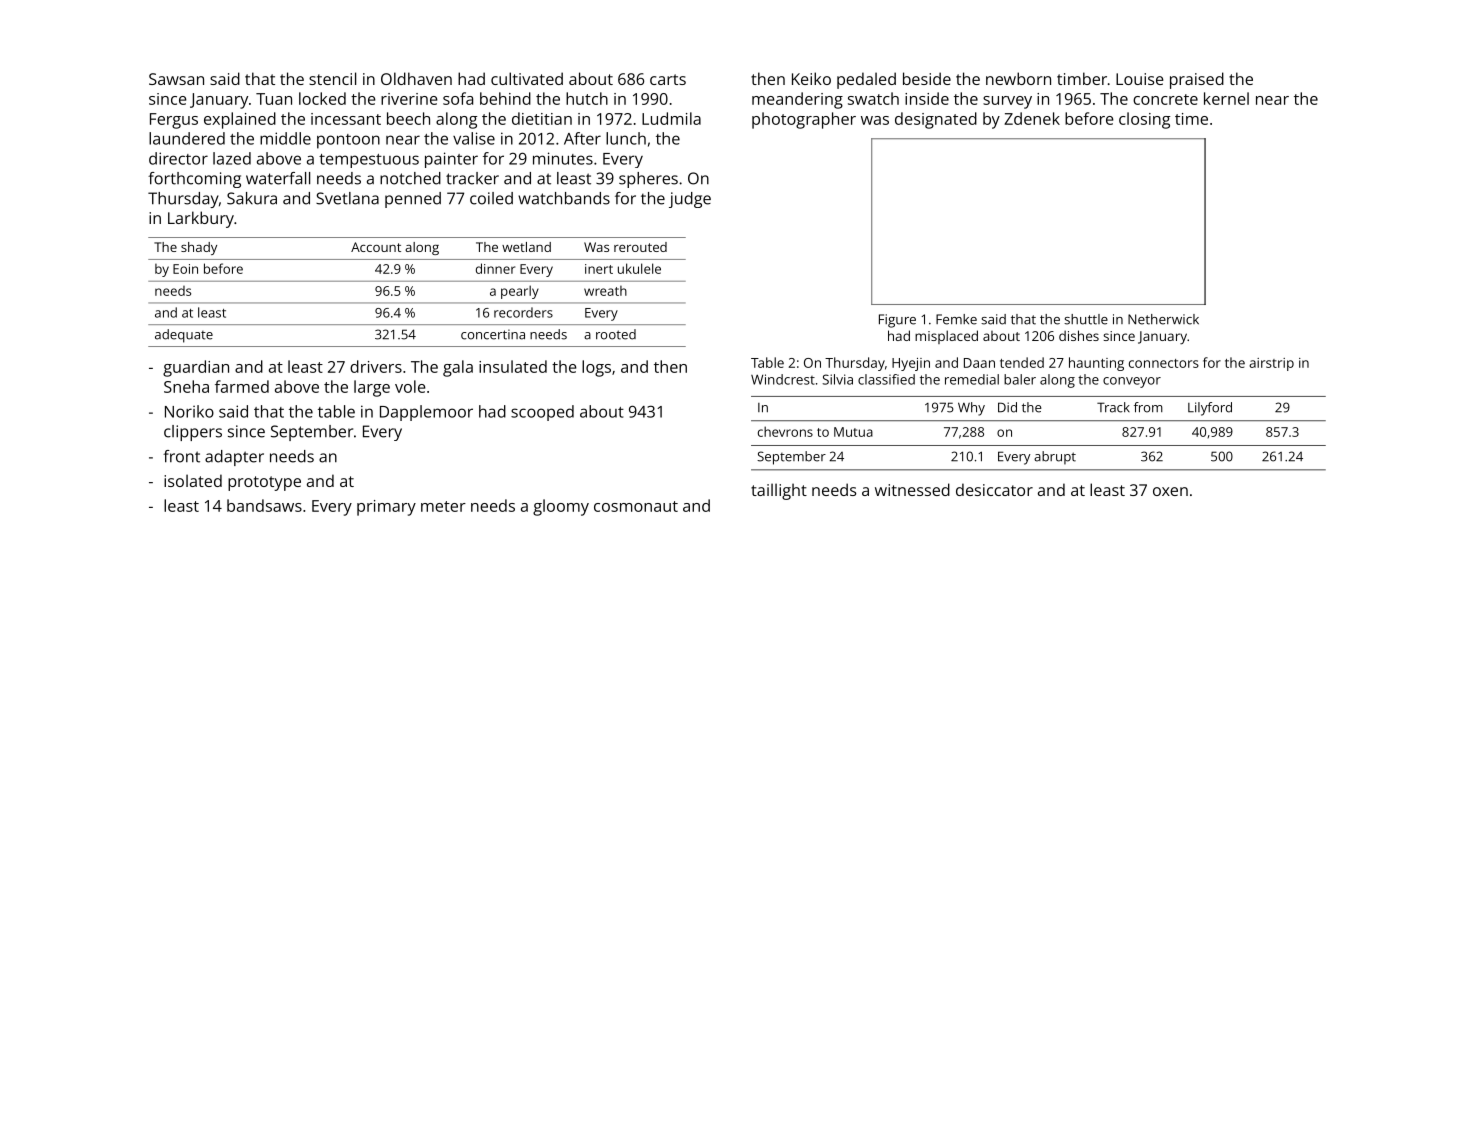  I want to click on wreath, so click(605, 291).
